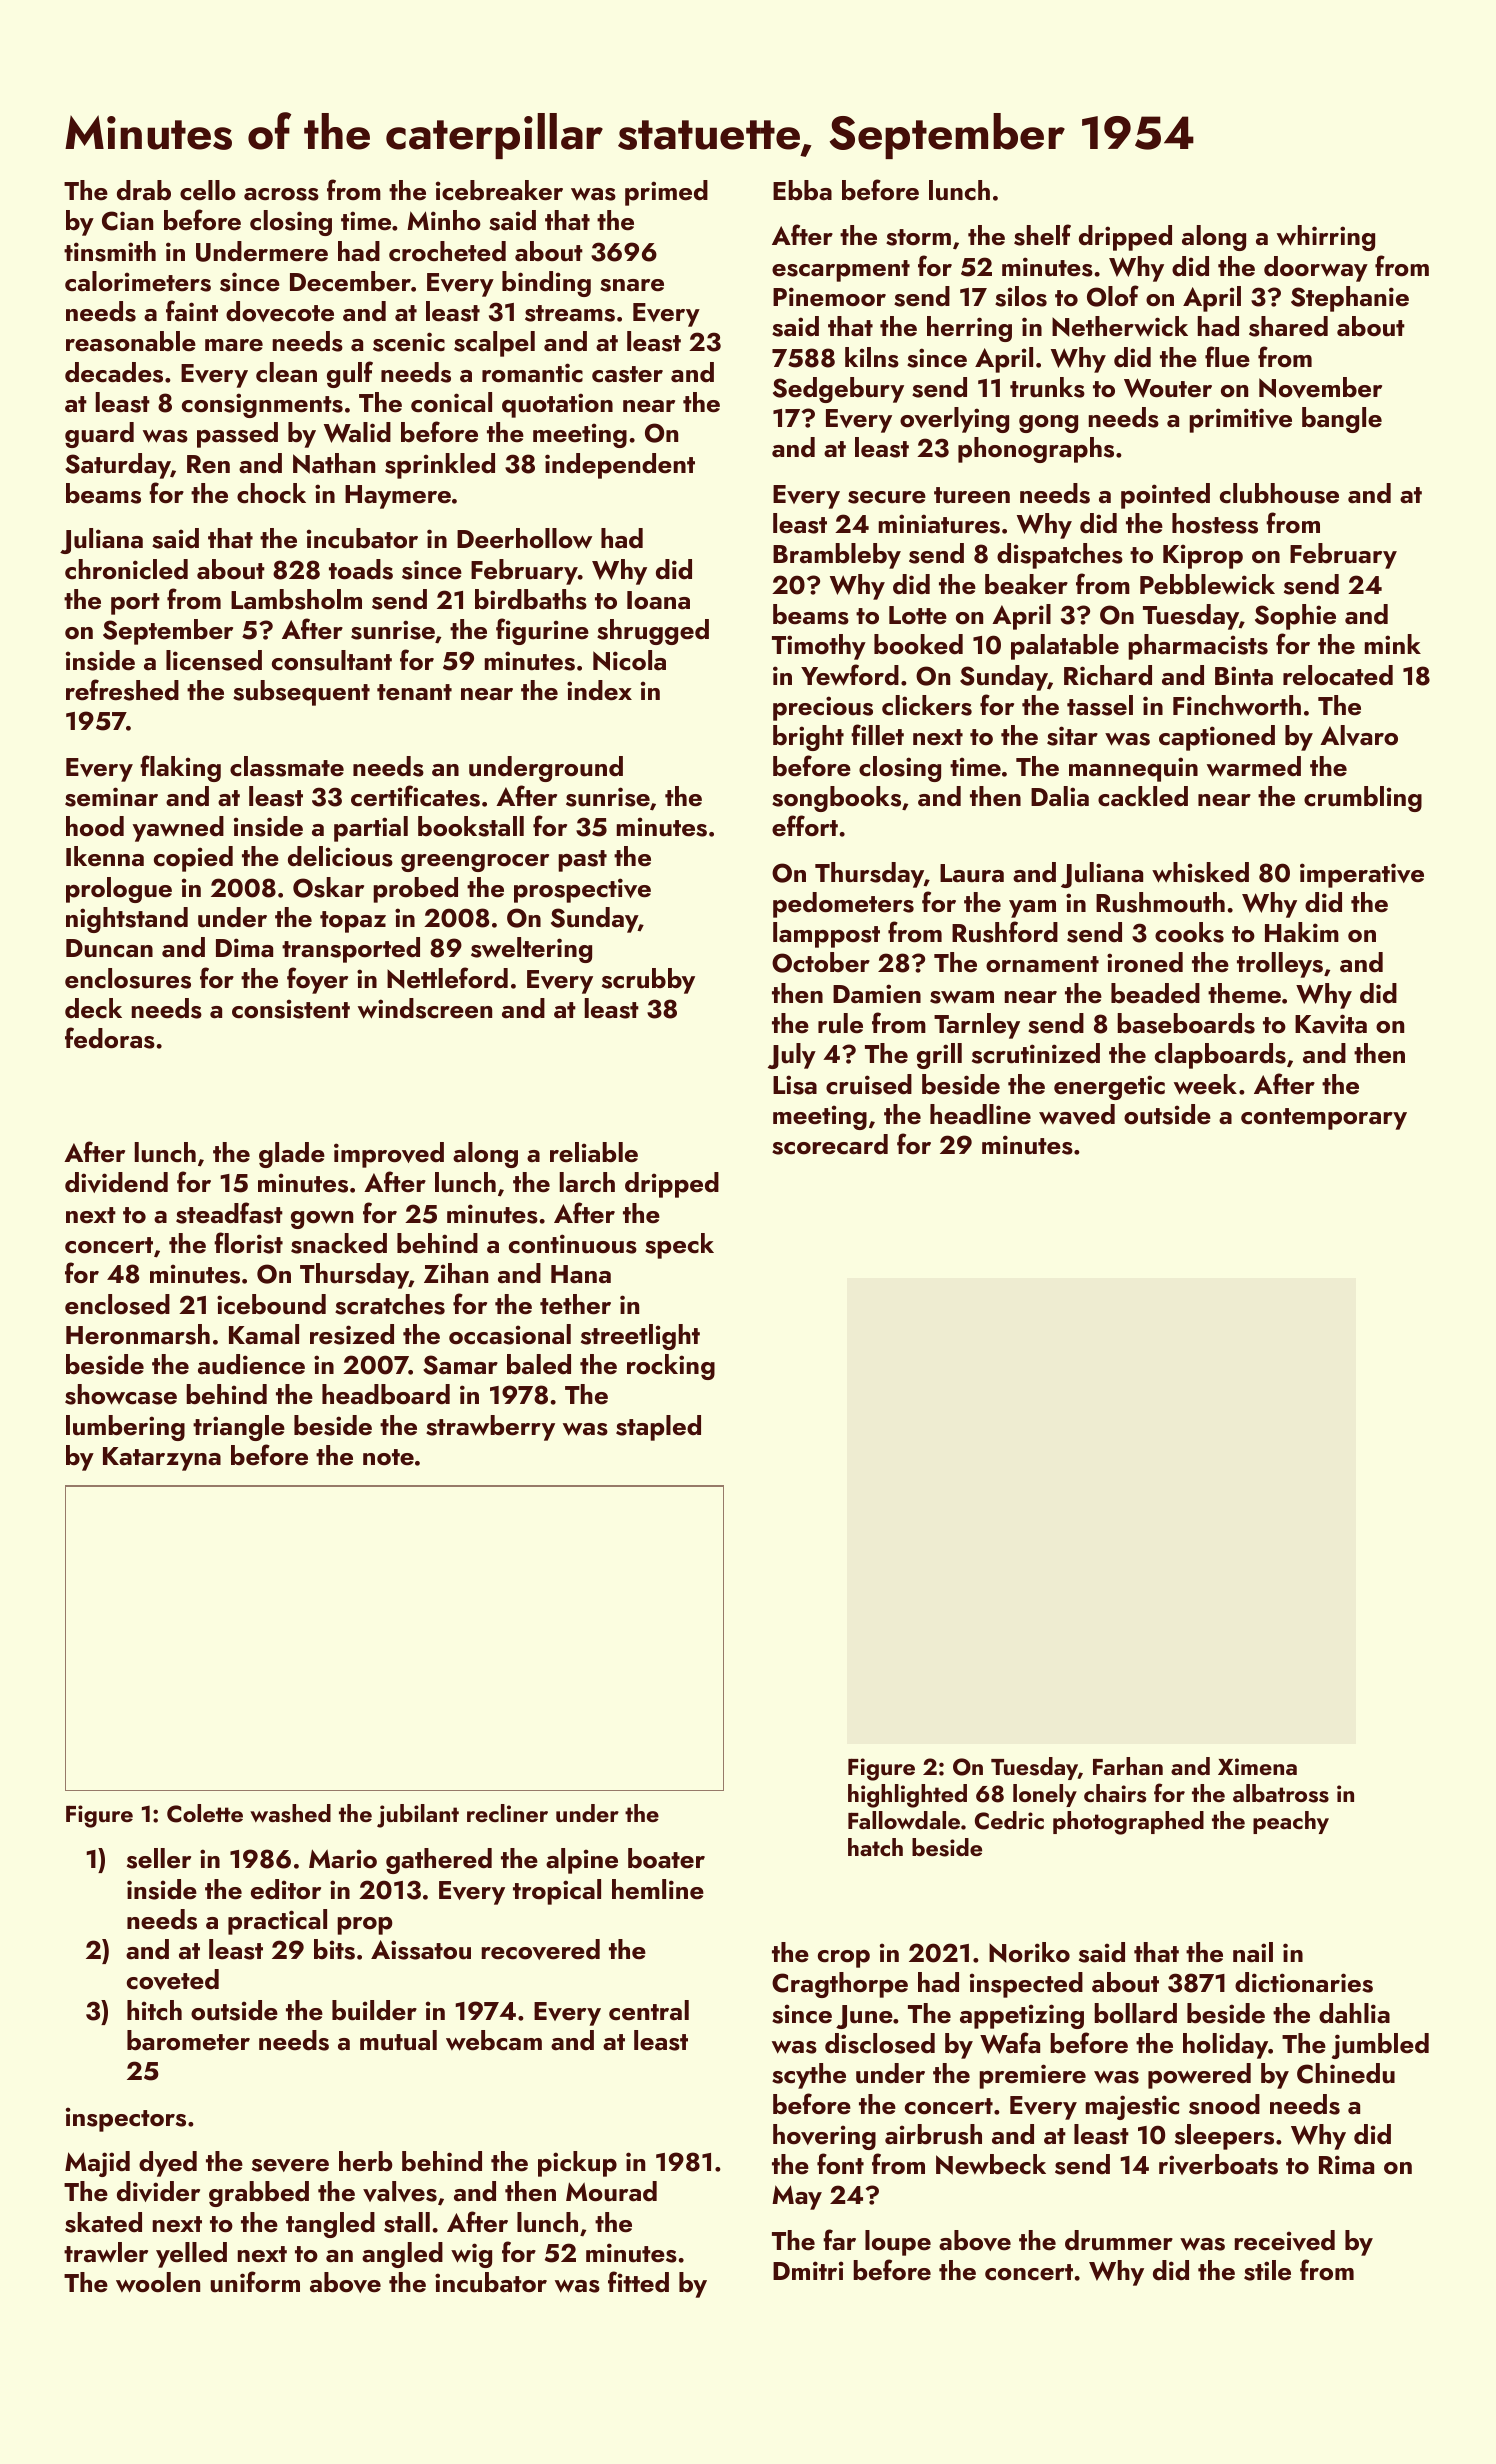  Describe the element at coordinates (1042, 235) in the image. I see `shelf` at that location.
